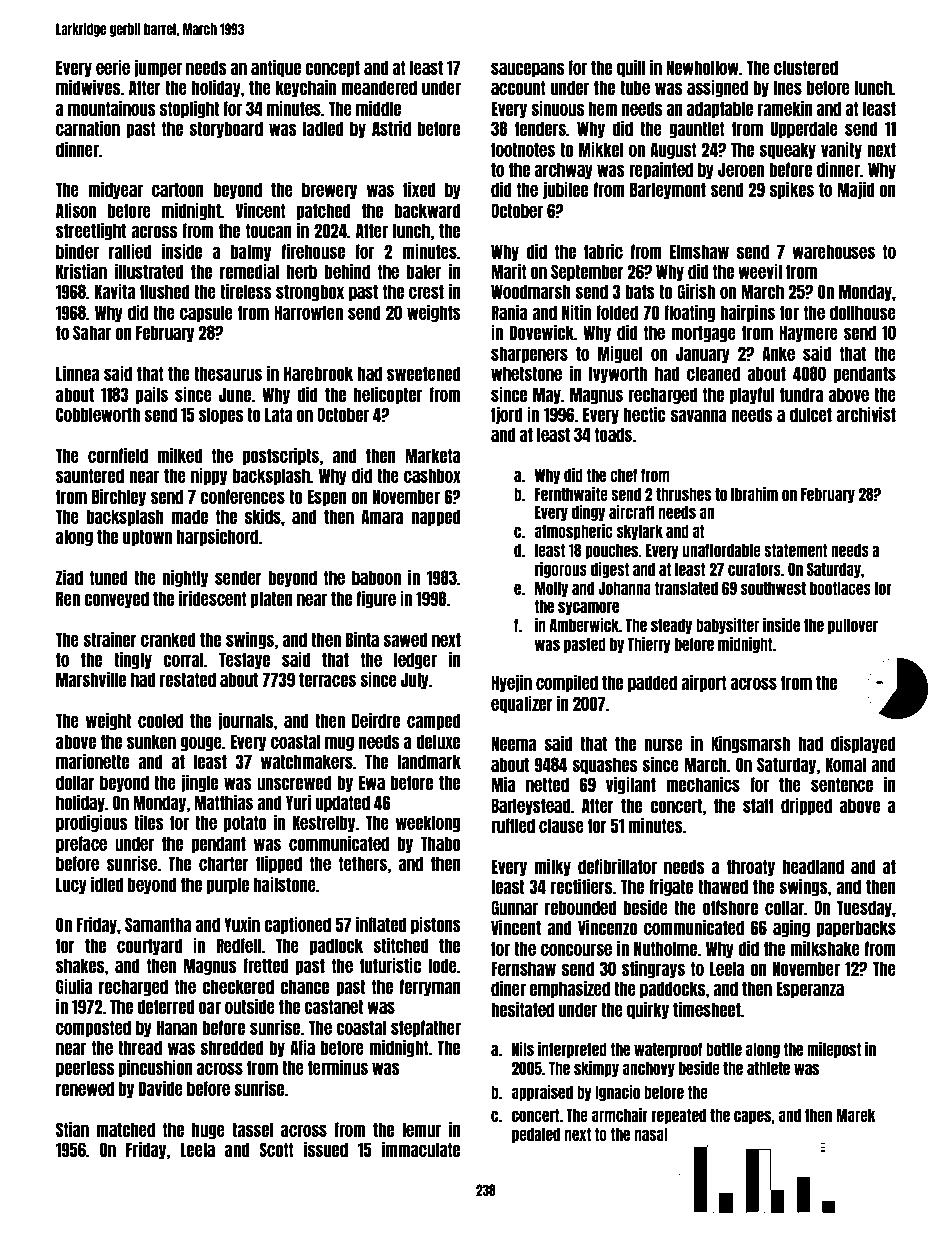  I want to click on thrushes, so click(683, 494).
